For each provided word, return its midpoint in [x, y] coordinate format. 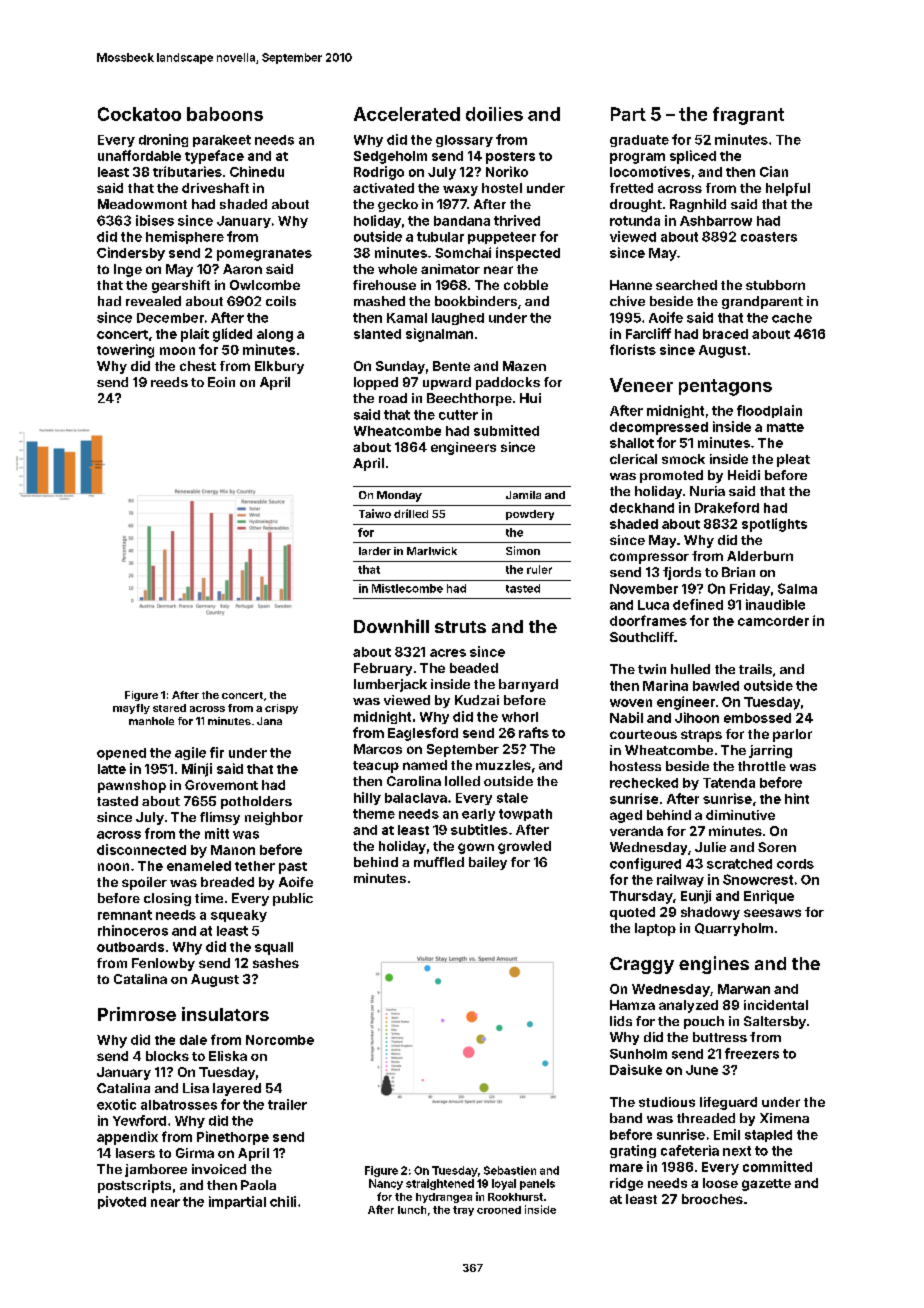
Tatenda [729, 783]
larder [375, 551]
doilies [494, 114]
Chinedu [257, 171]
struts [460, 627]
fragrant [748, 116]
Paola [258, 1185]
